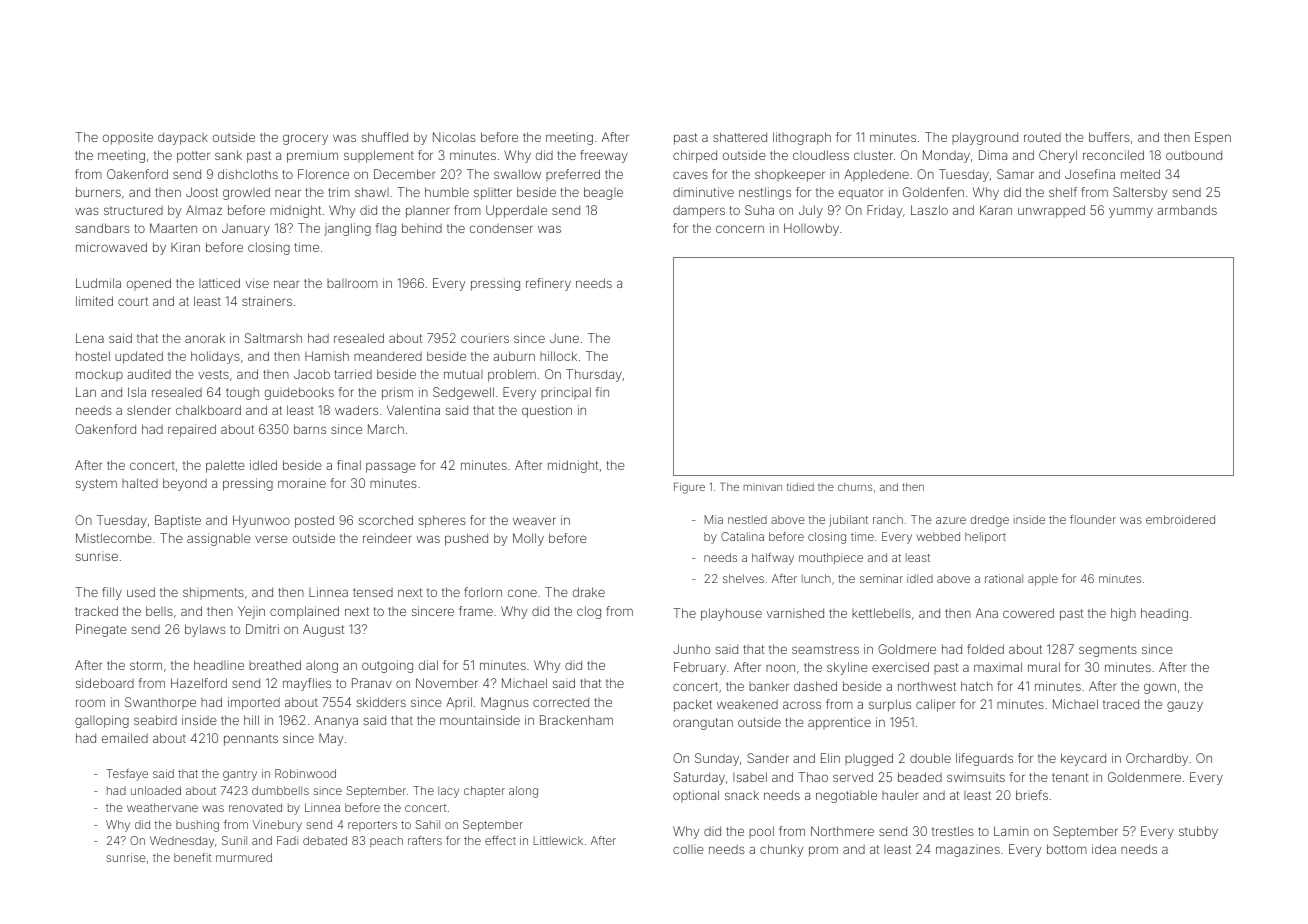  I want to click on churns, so click(855, 487).
